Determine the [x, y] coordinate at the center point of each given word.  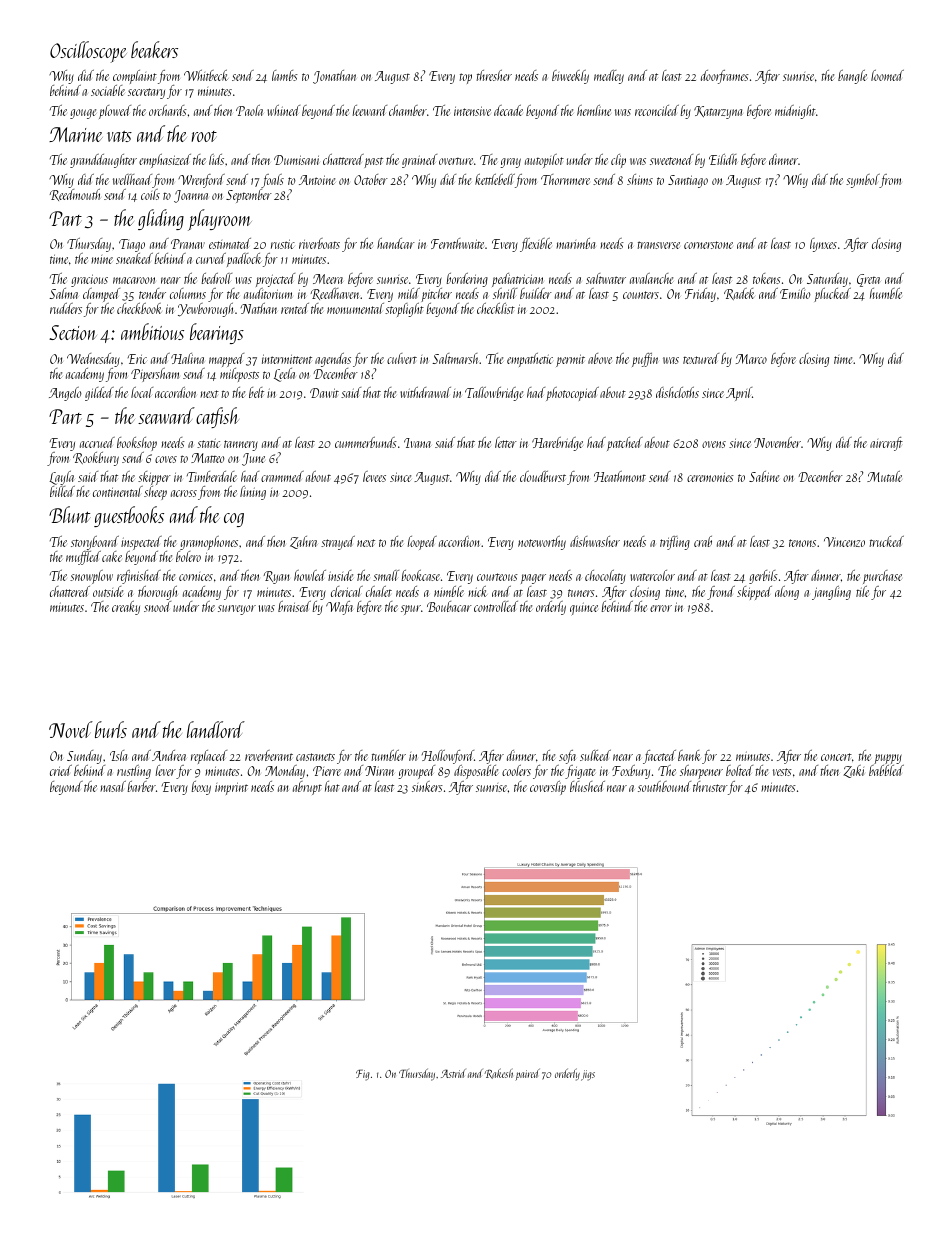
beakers [154, 49]
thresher [494, 75]
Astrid [453, 1073]
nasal [113, 786]
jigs [588, 1075]
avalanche [651, 278]
